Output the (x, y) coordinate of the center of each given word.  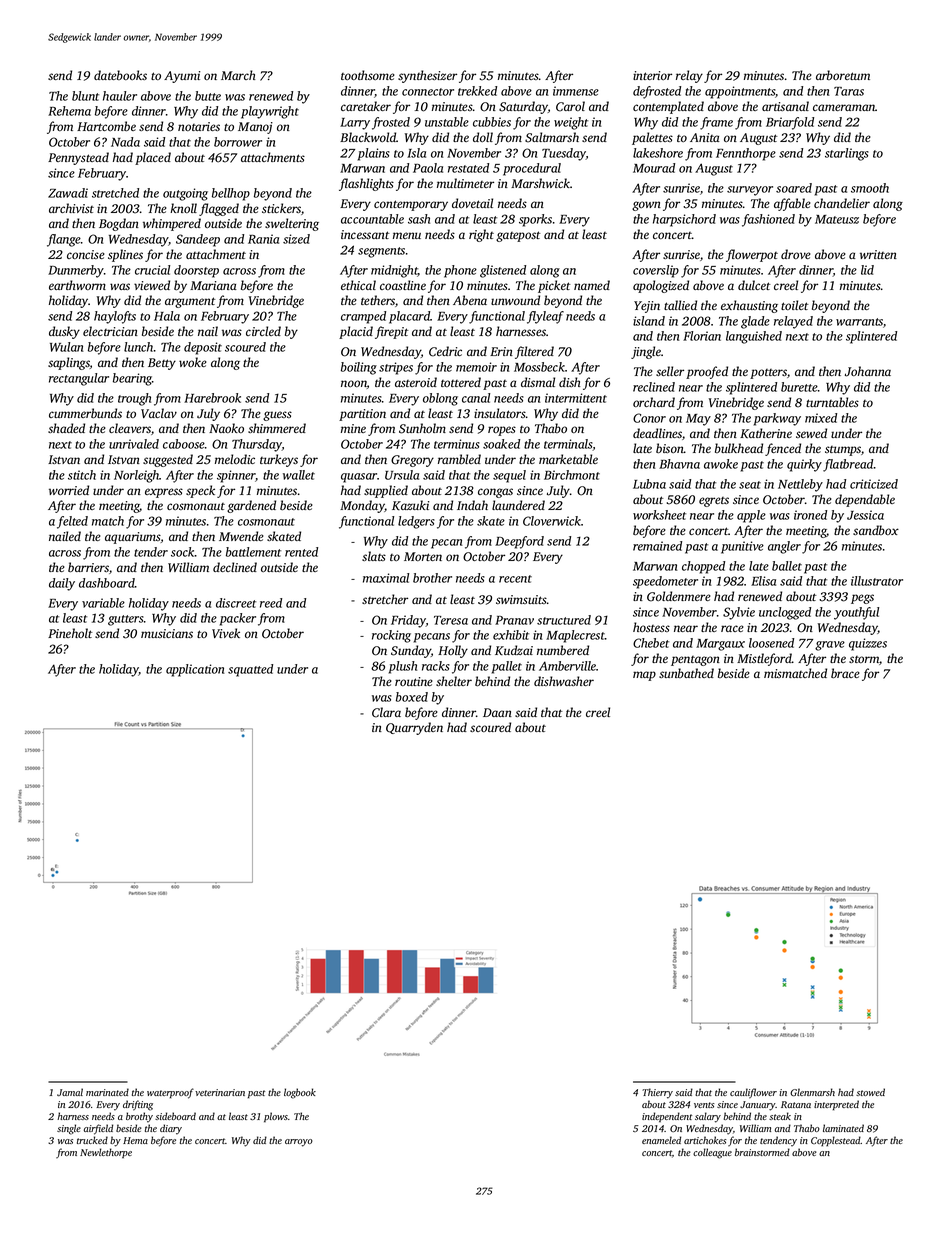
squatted (250, 670)
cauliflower (753, 1093)
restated (468, 168)
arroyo (299, 1143)
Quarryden (414, 728)
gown (646, 206)
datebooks (120, 75)
